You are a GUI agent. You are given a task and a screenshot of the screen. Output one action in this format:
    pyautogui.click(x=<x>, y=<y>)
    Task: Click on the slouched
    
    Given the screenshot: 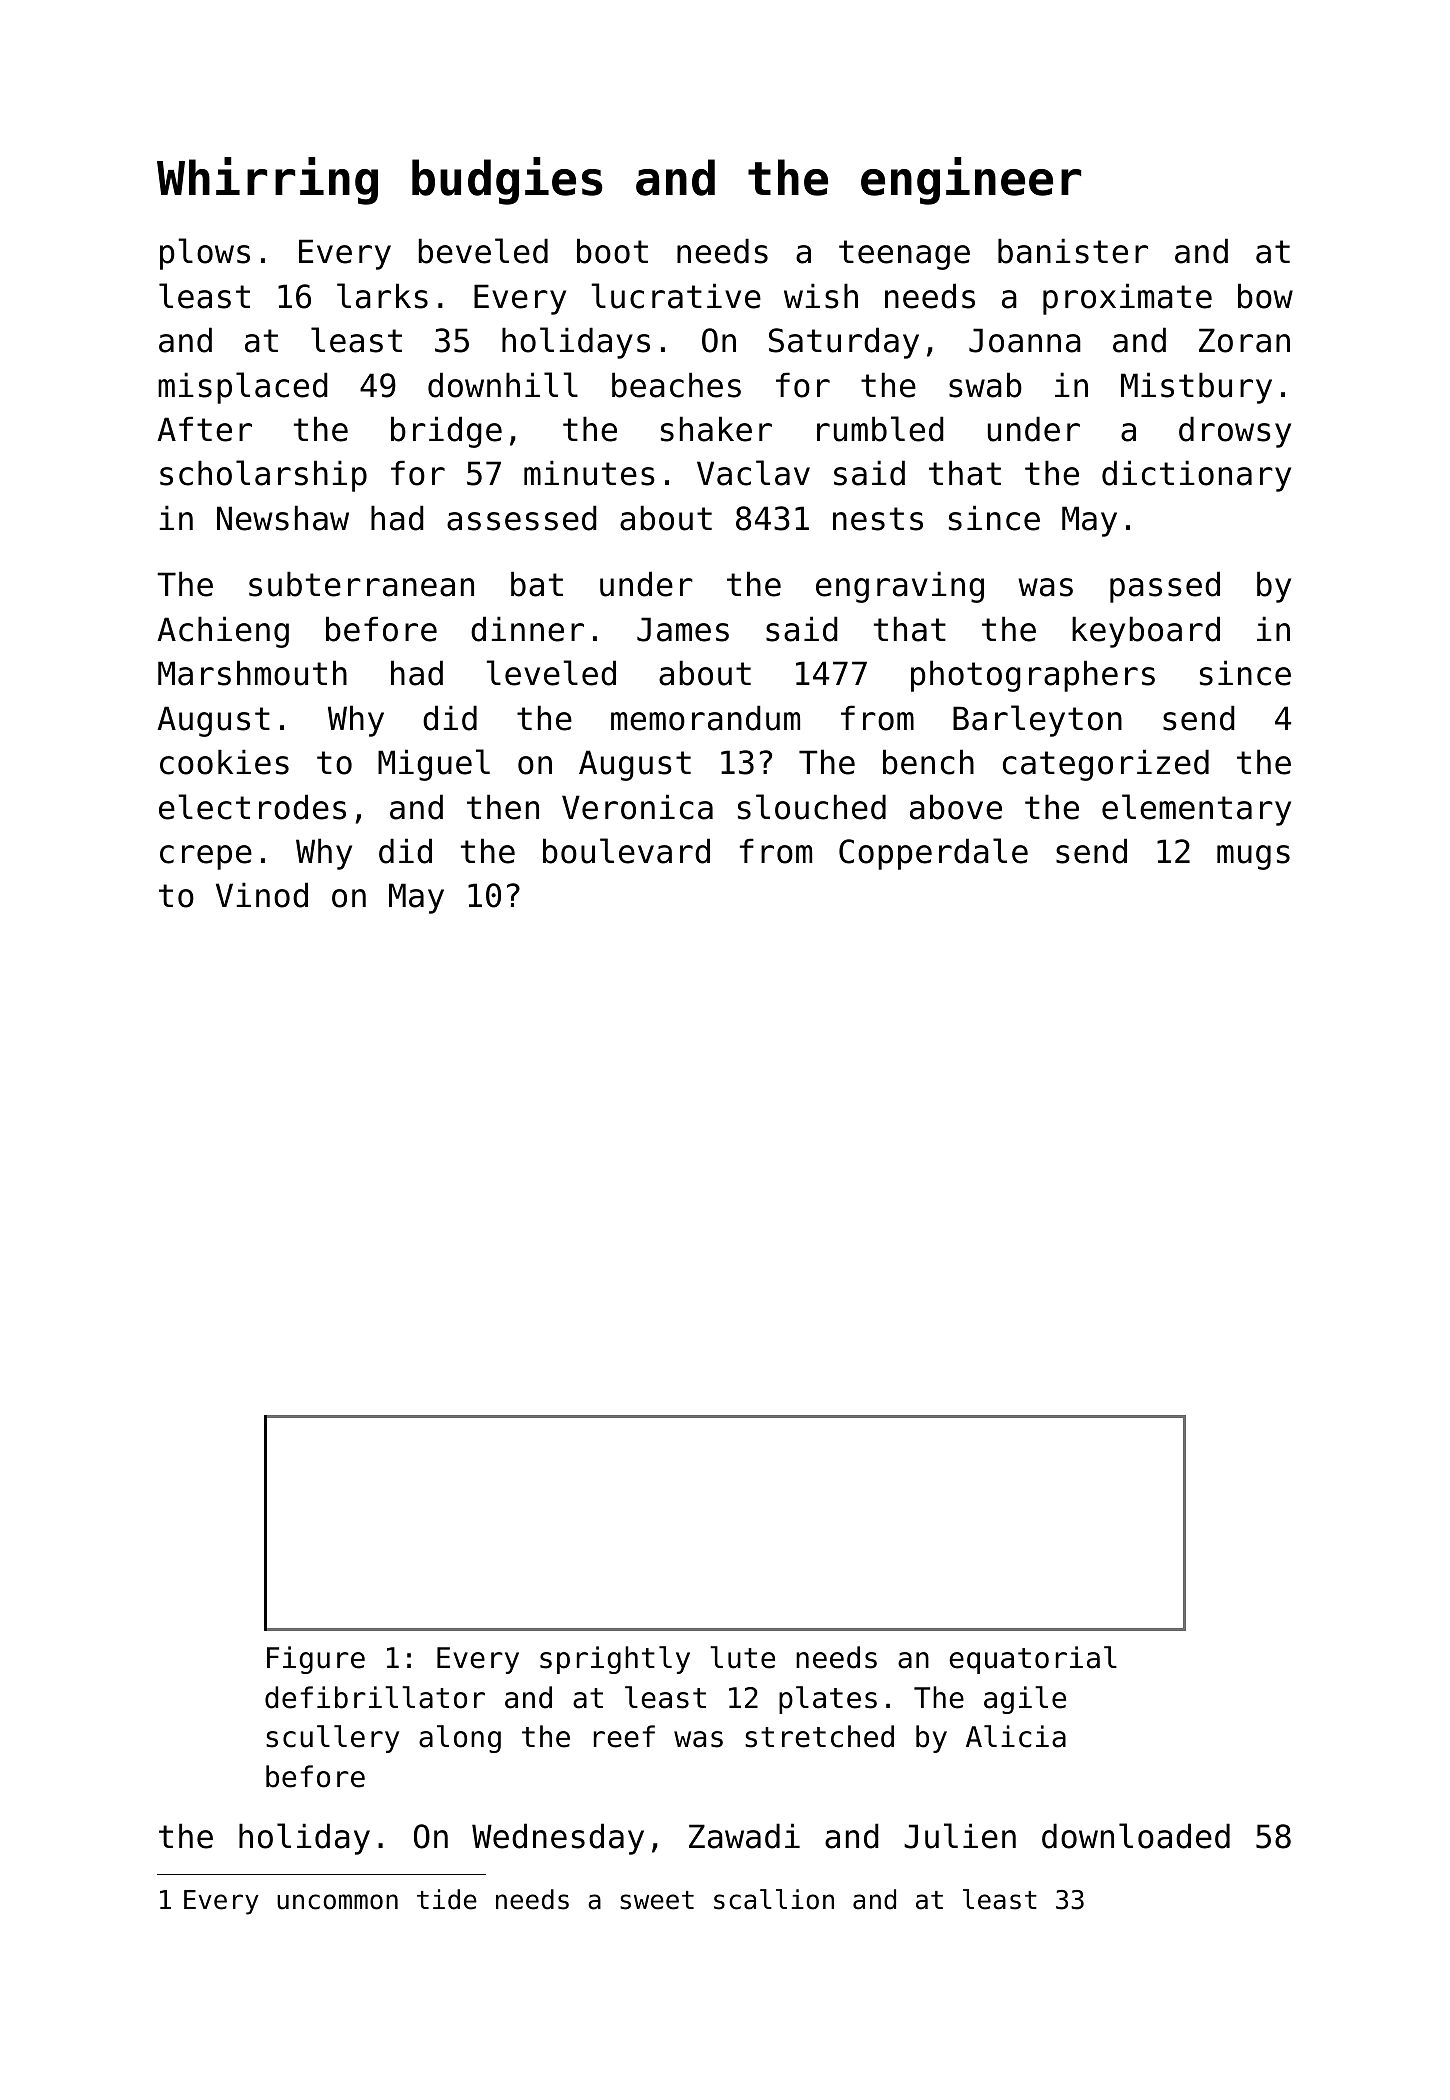 What is the action you would take?
    pyautogui.click(x=812, y=807)
